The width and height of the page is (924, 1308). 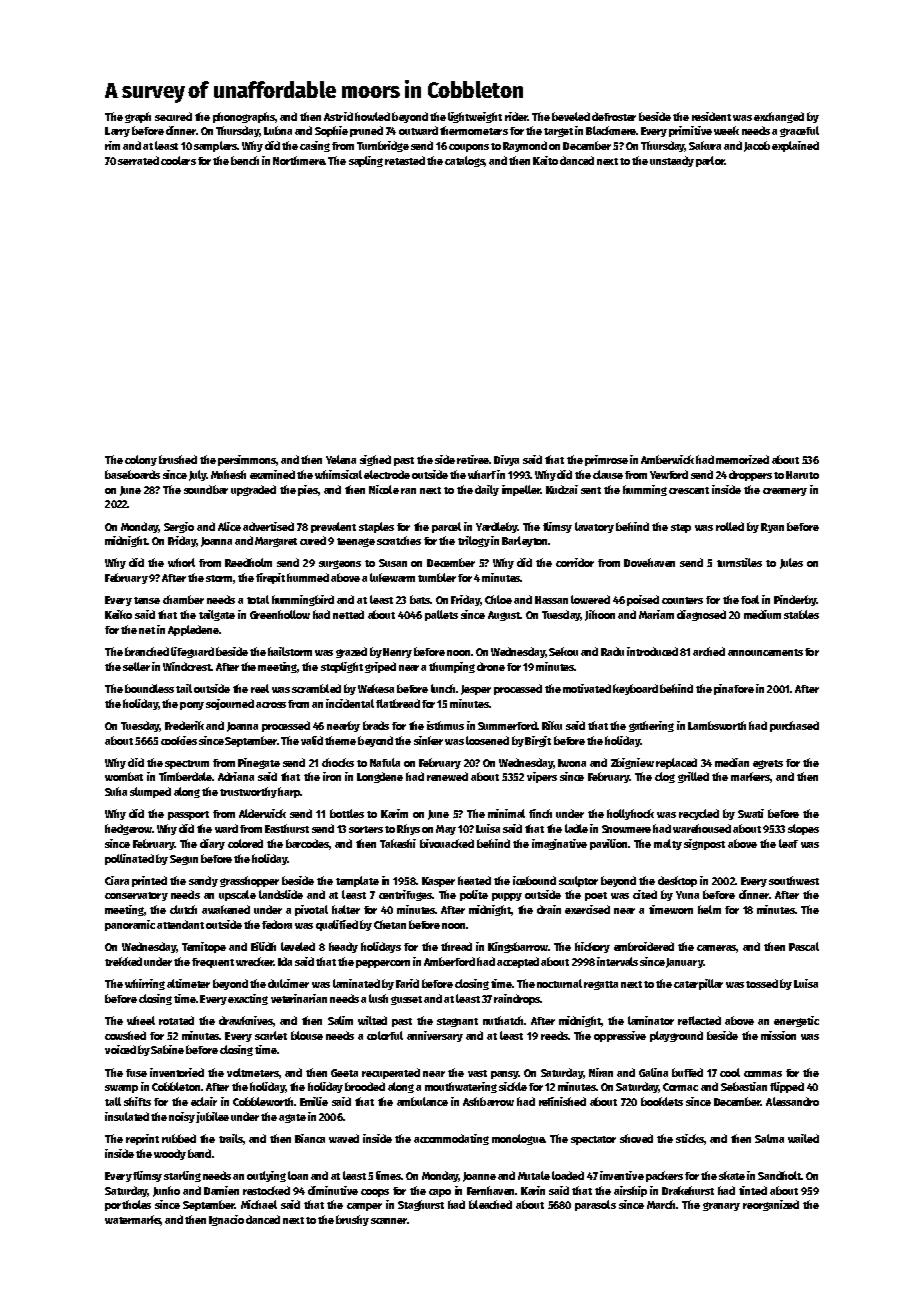 I want to click on Larry, so click(x=117, y=132).
